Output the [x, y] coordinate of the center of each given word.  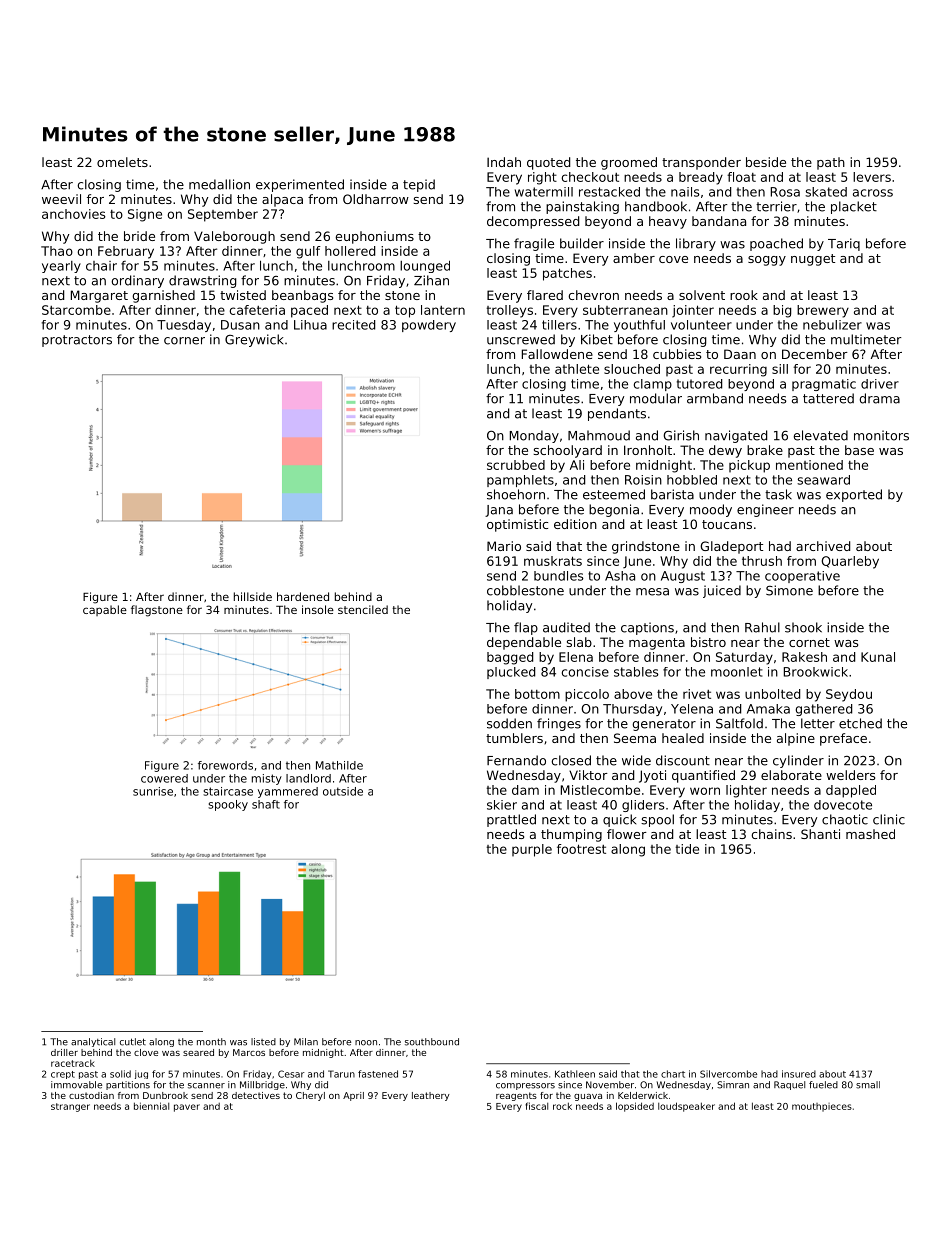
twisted [243, 295]
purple [532, 850]
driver [880, 384]
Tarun [341, 1074]
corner [184, 341]
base [859, 450]
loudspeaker [686, 1107]
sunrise [153, 791]
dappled [851, 791]
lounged [425, 267]
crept [63, 1075]
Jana [499, 511]
